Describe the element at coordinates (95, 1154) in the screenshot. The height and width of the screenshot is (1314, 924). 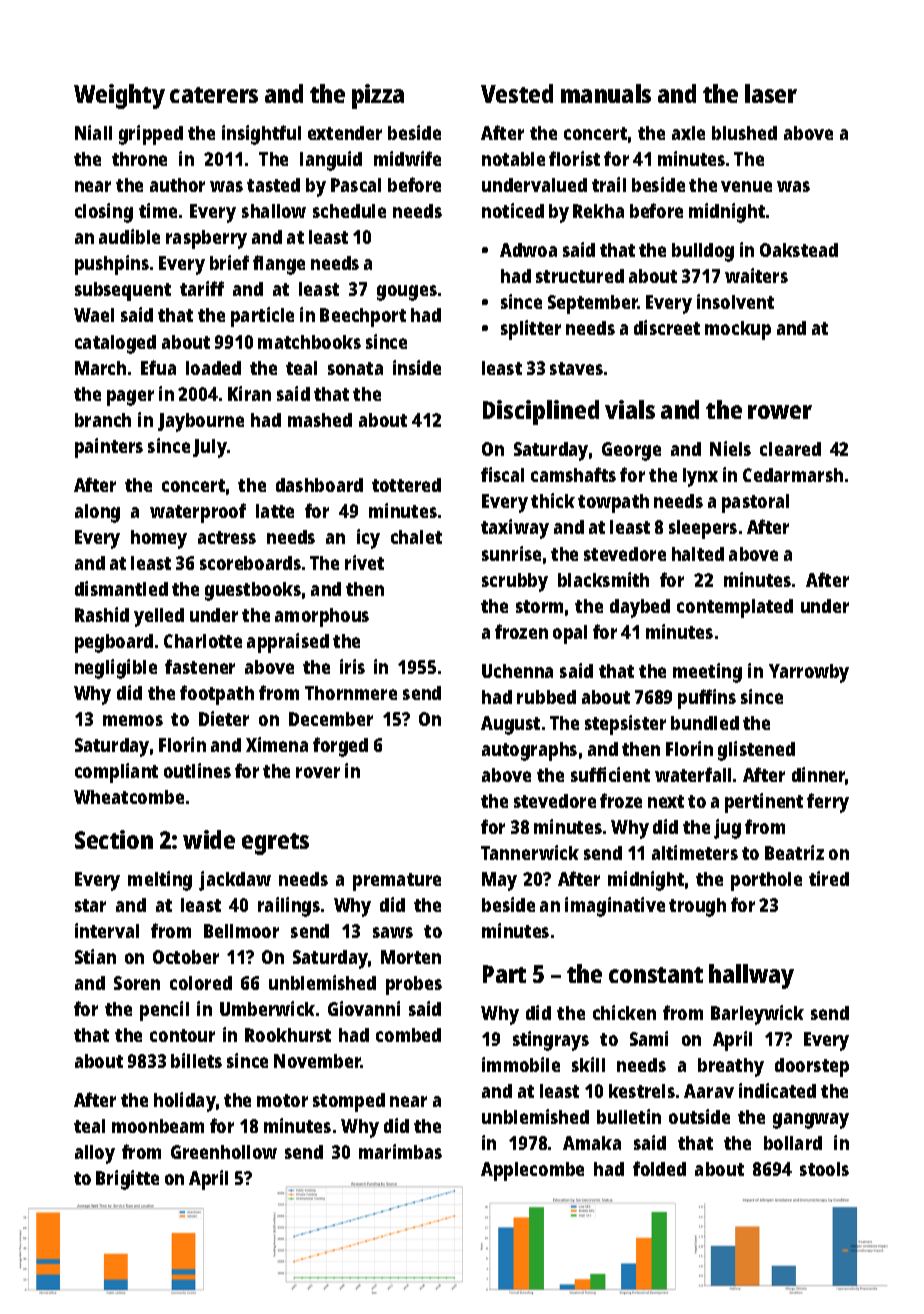
I see `alloy` at that location.
